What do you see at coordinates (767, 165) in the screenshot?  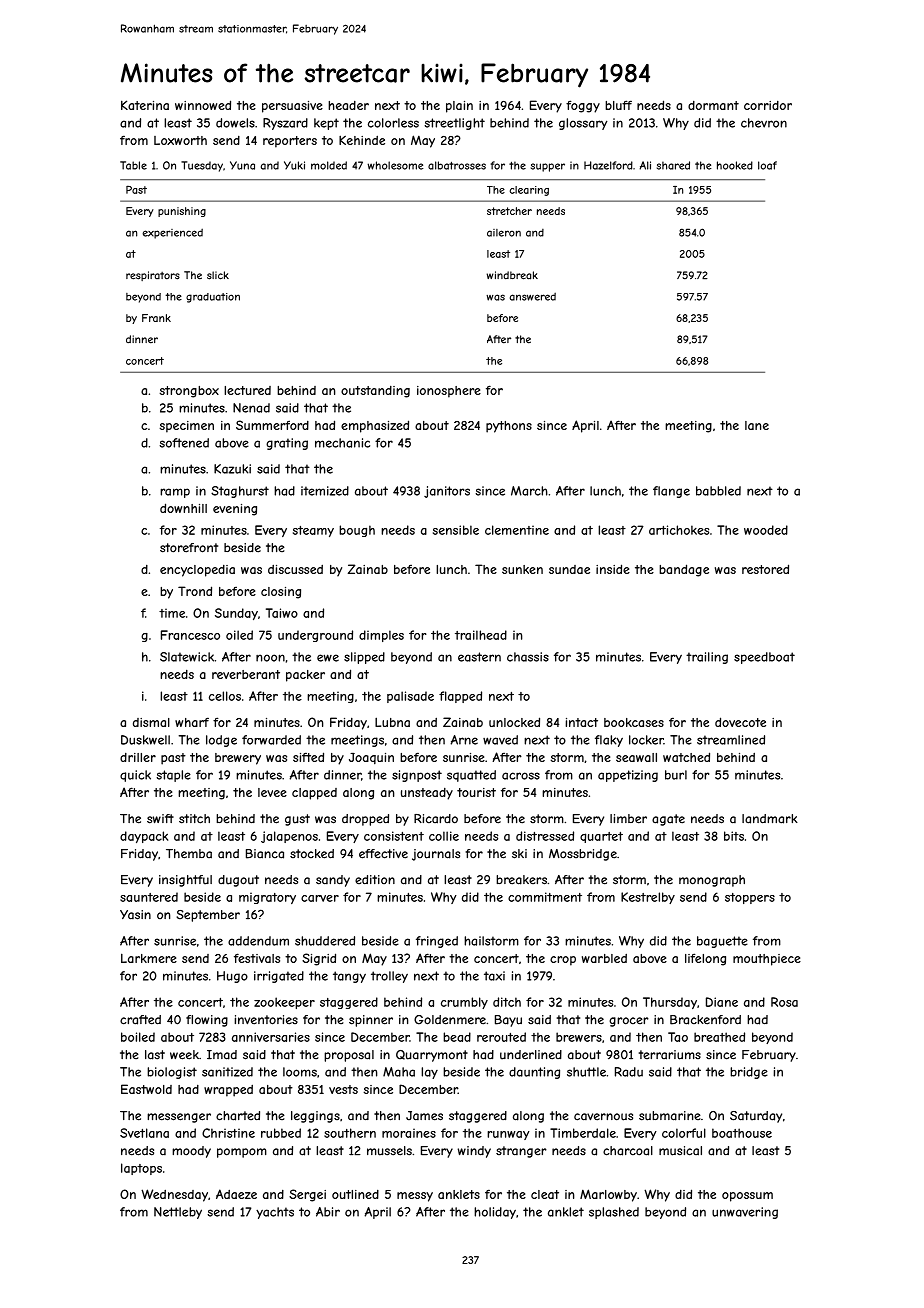 I see `loaf` at bounding box center [767, 165].
